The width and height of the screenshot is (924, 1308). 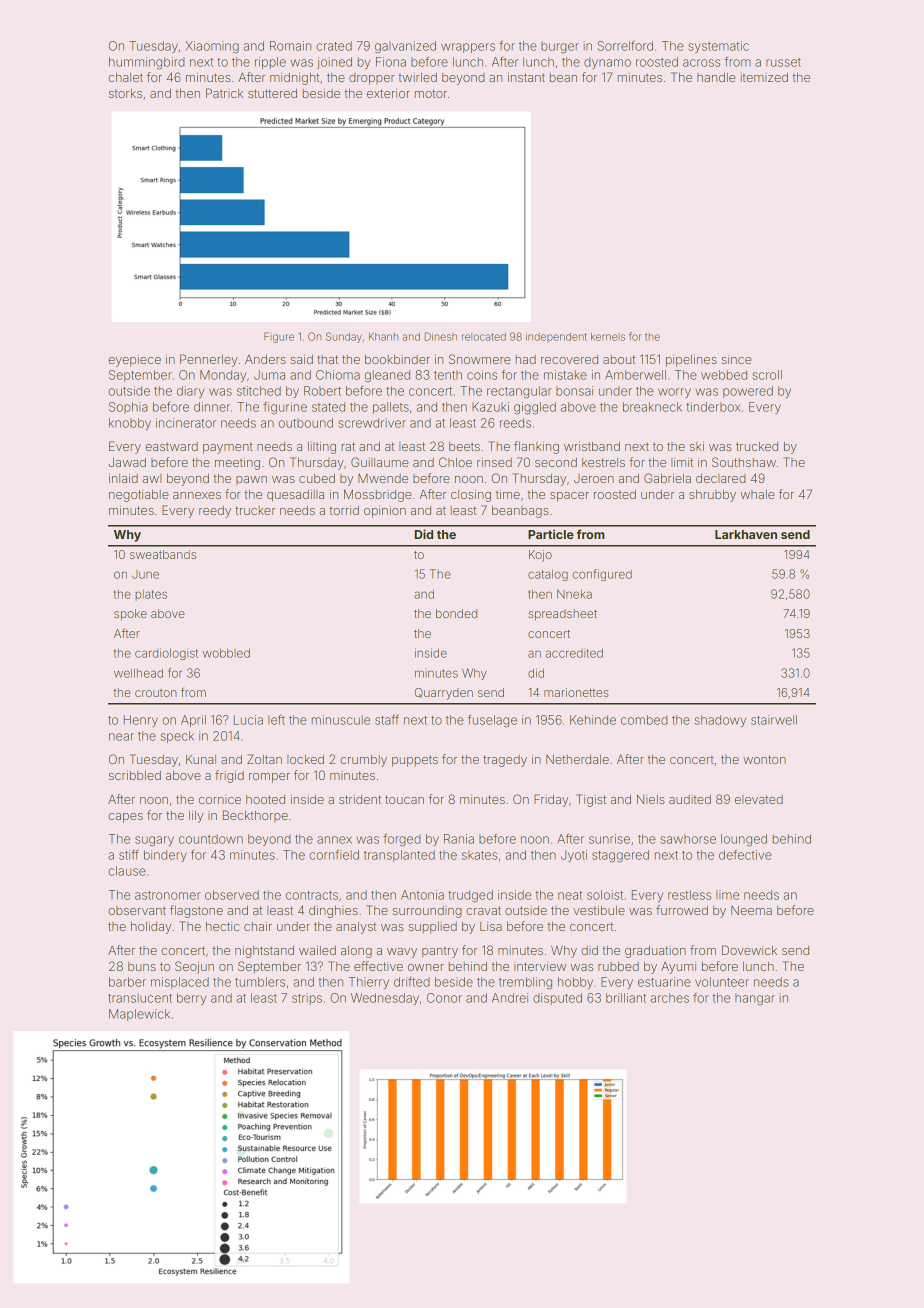 What do you see at coordinates (212, 47) in the screenshot?
I see `Xiaoming` at bounding box center [212, 47].
